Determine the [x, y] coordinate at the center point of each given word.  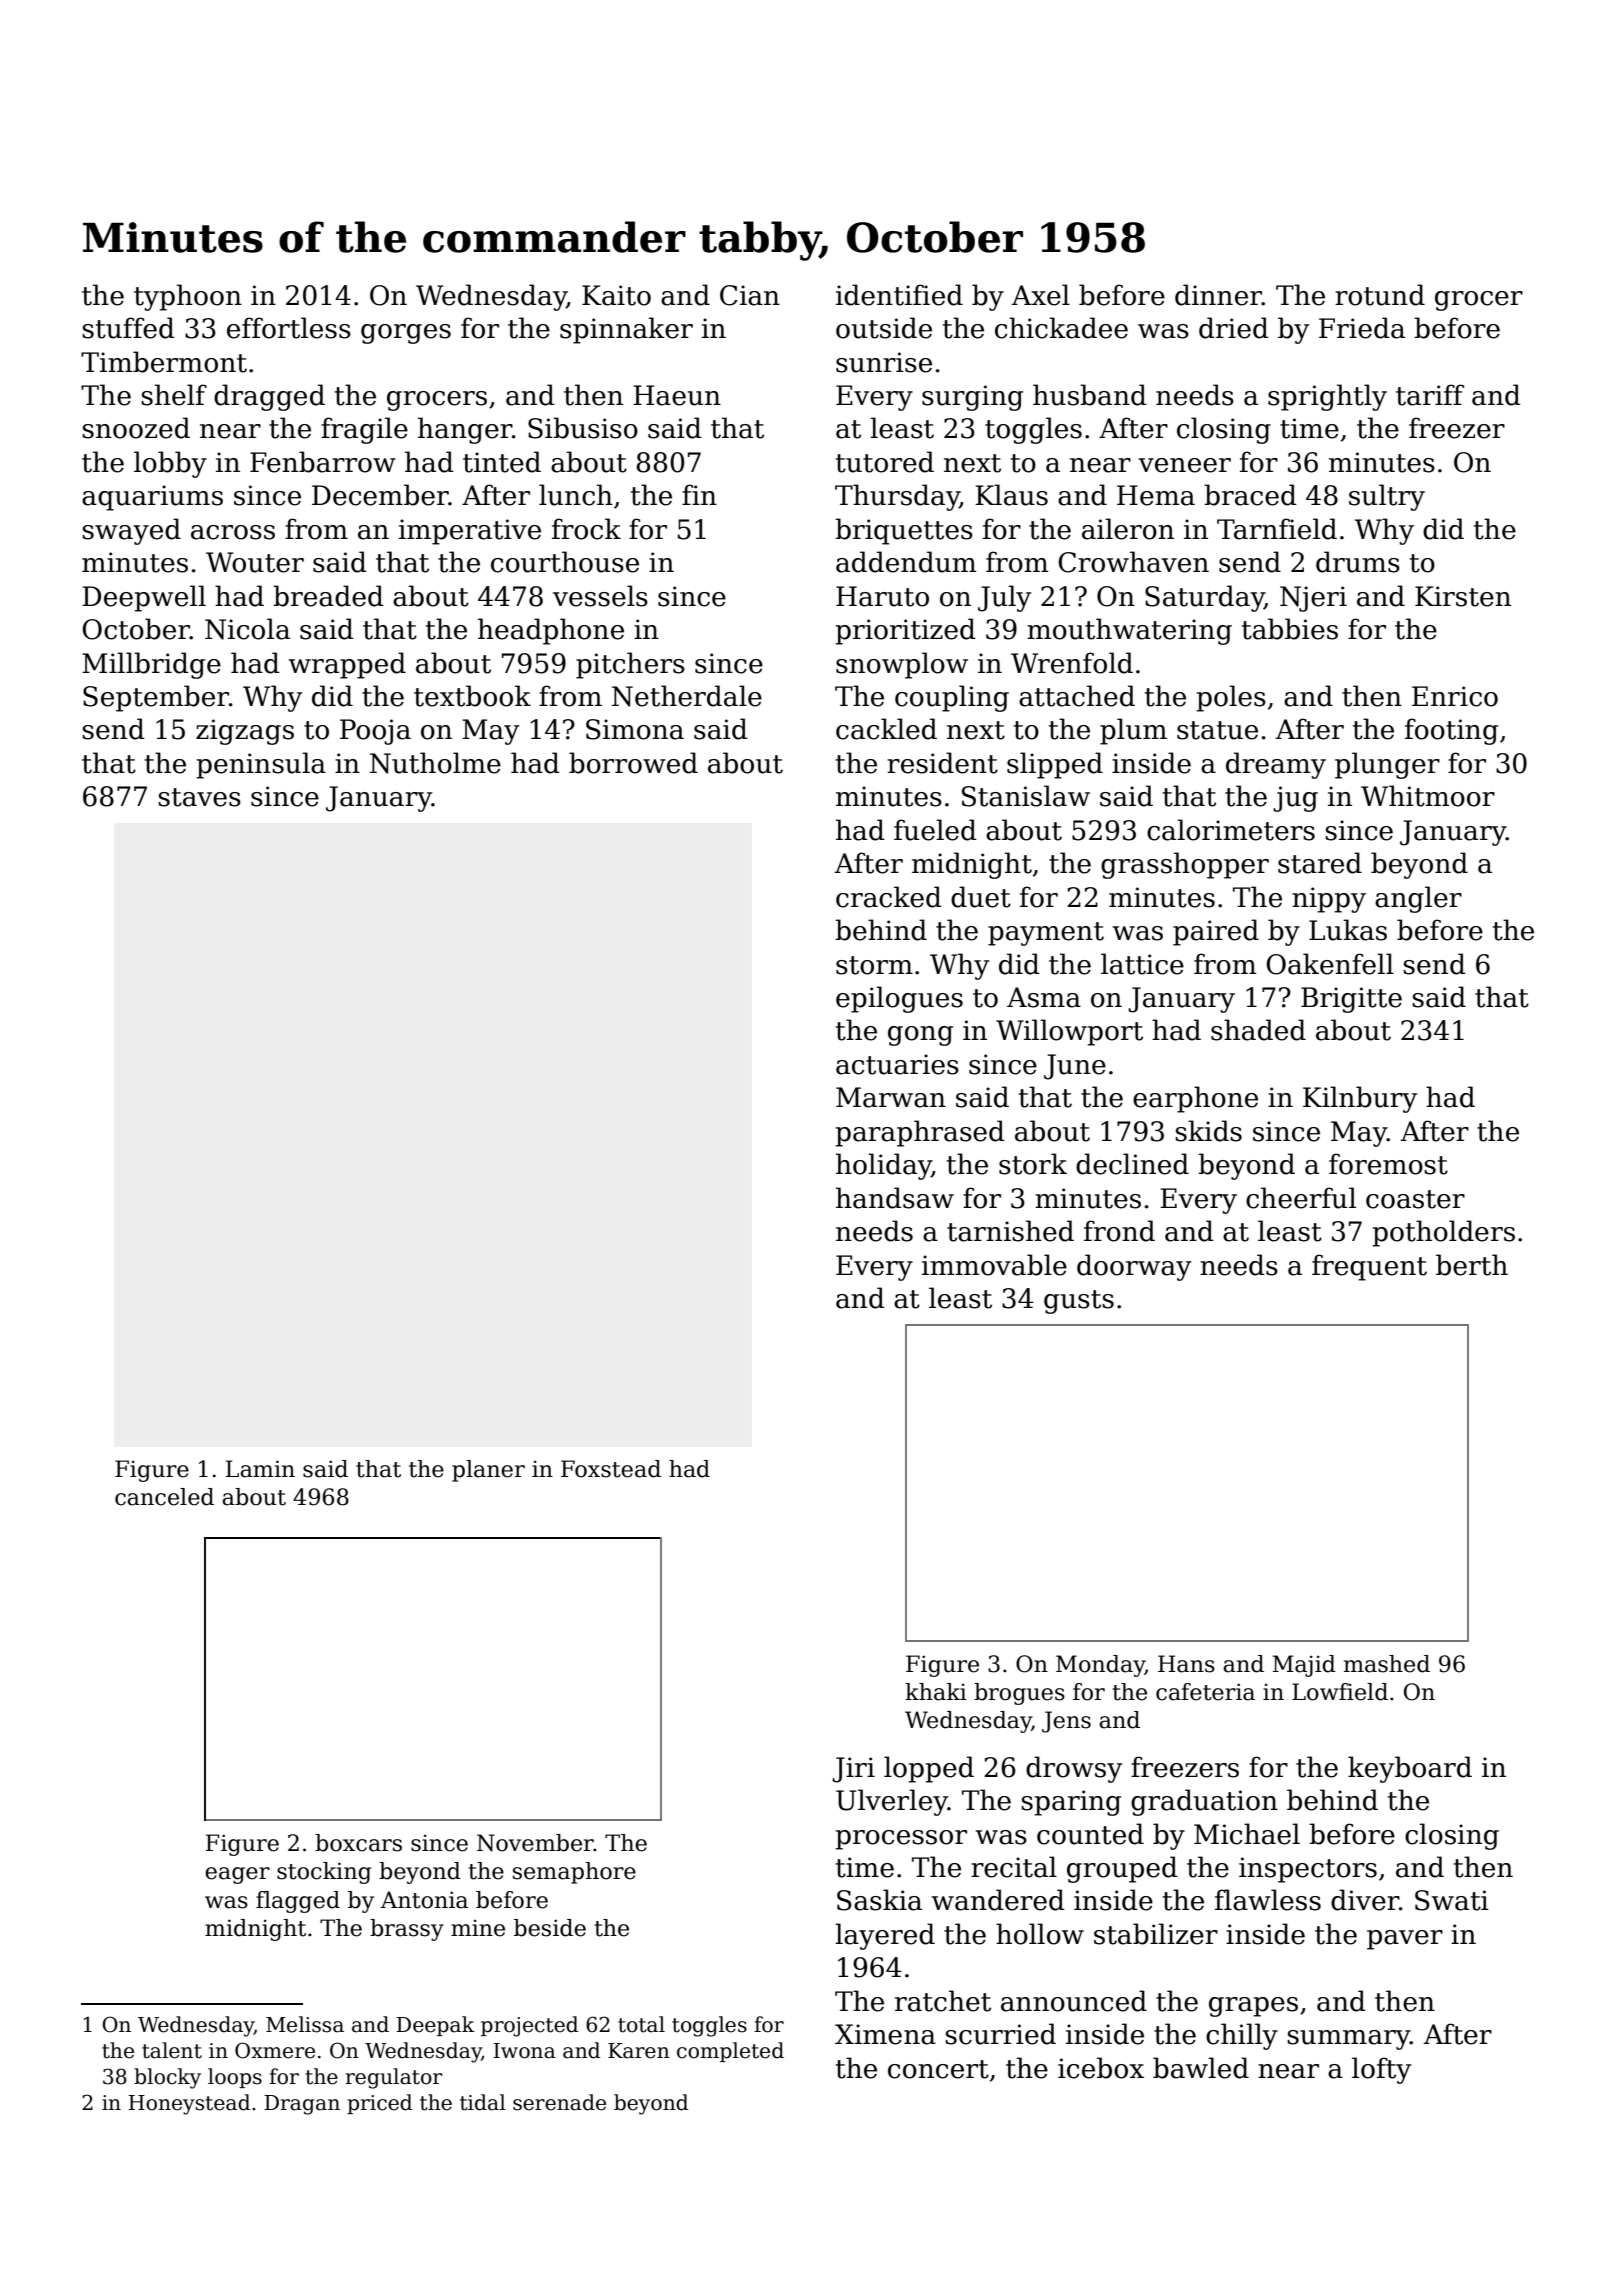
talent [172, 2050]
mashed [1387, 1664]
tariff [1430, 395]
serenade [559, 2102]
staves [199, 797]
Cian [750, 295]
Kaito [616, 295]
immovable [994, 1265]
